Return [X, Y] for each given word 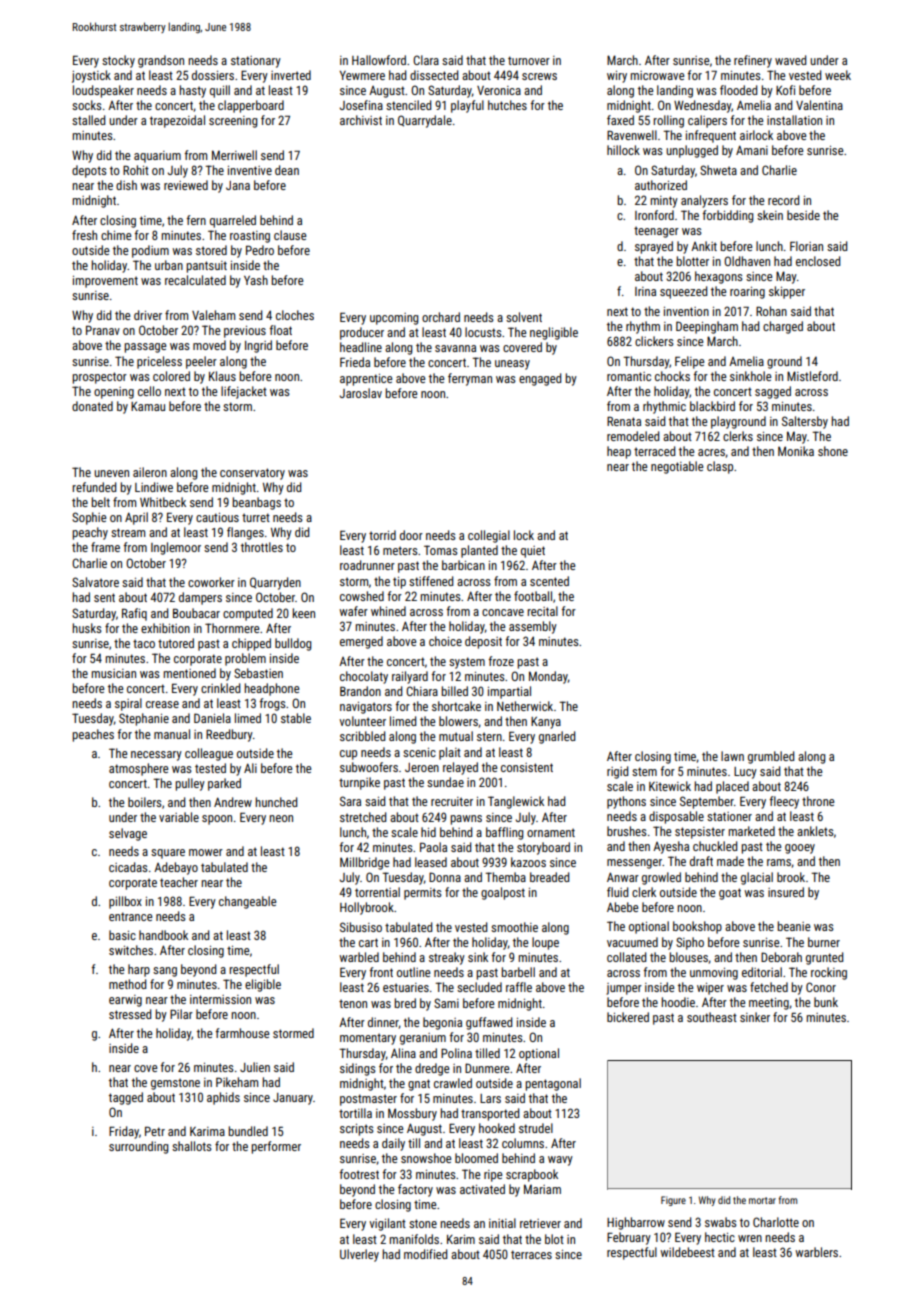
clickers [654, 341]
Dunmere [487, 1068]
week [838, 75]
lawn [732, 756]
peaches [93, 735]
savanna [455, 348]
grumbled [771, 757]
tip [399, 583]
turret [256, 517]
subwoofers [369, 767]
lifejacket [244, 392]
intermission [220, 999]
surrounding [138, 1147]
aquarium [157, 157]
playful [467, 106]
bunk [826, 1002]
